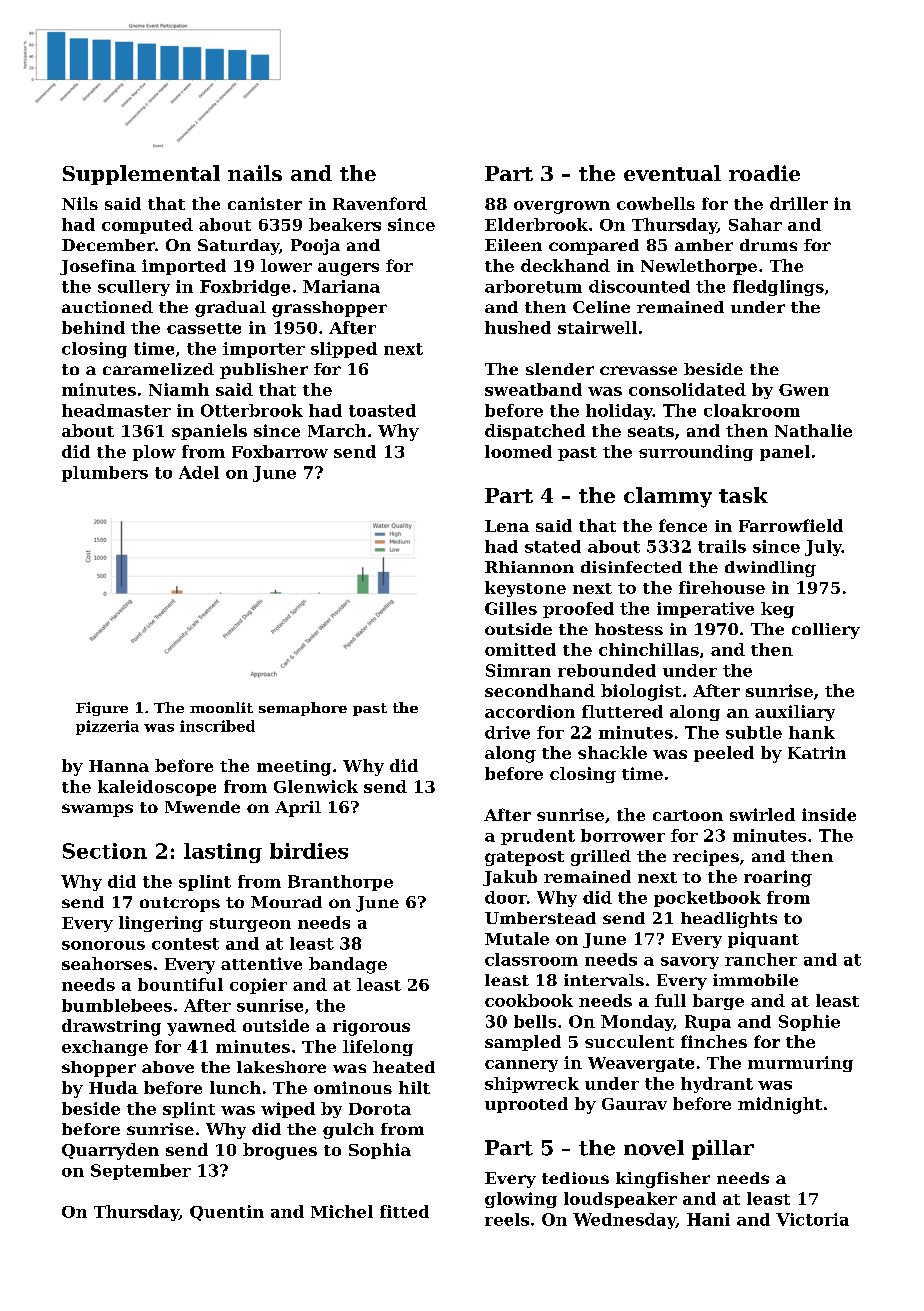  Describe the element at coordinates (303, 709) in the page. I see `semaphore` at that location.
